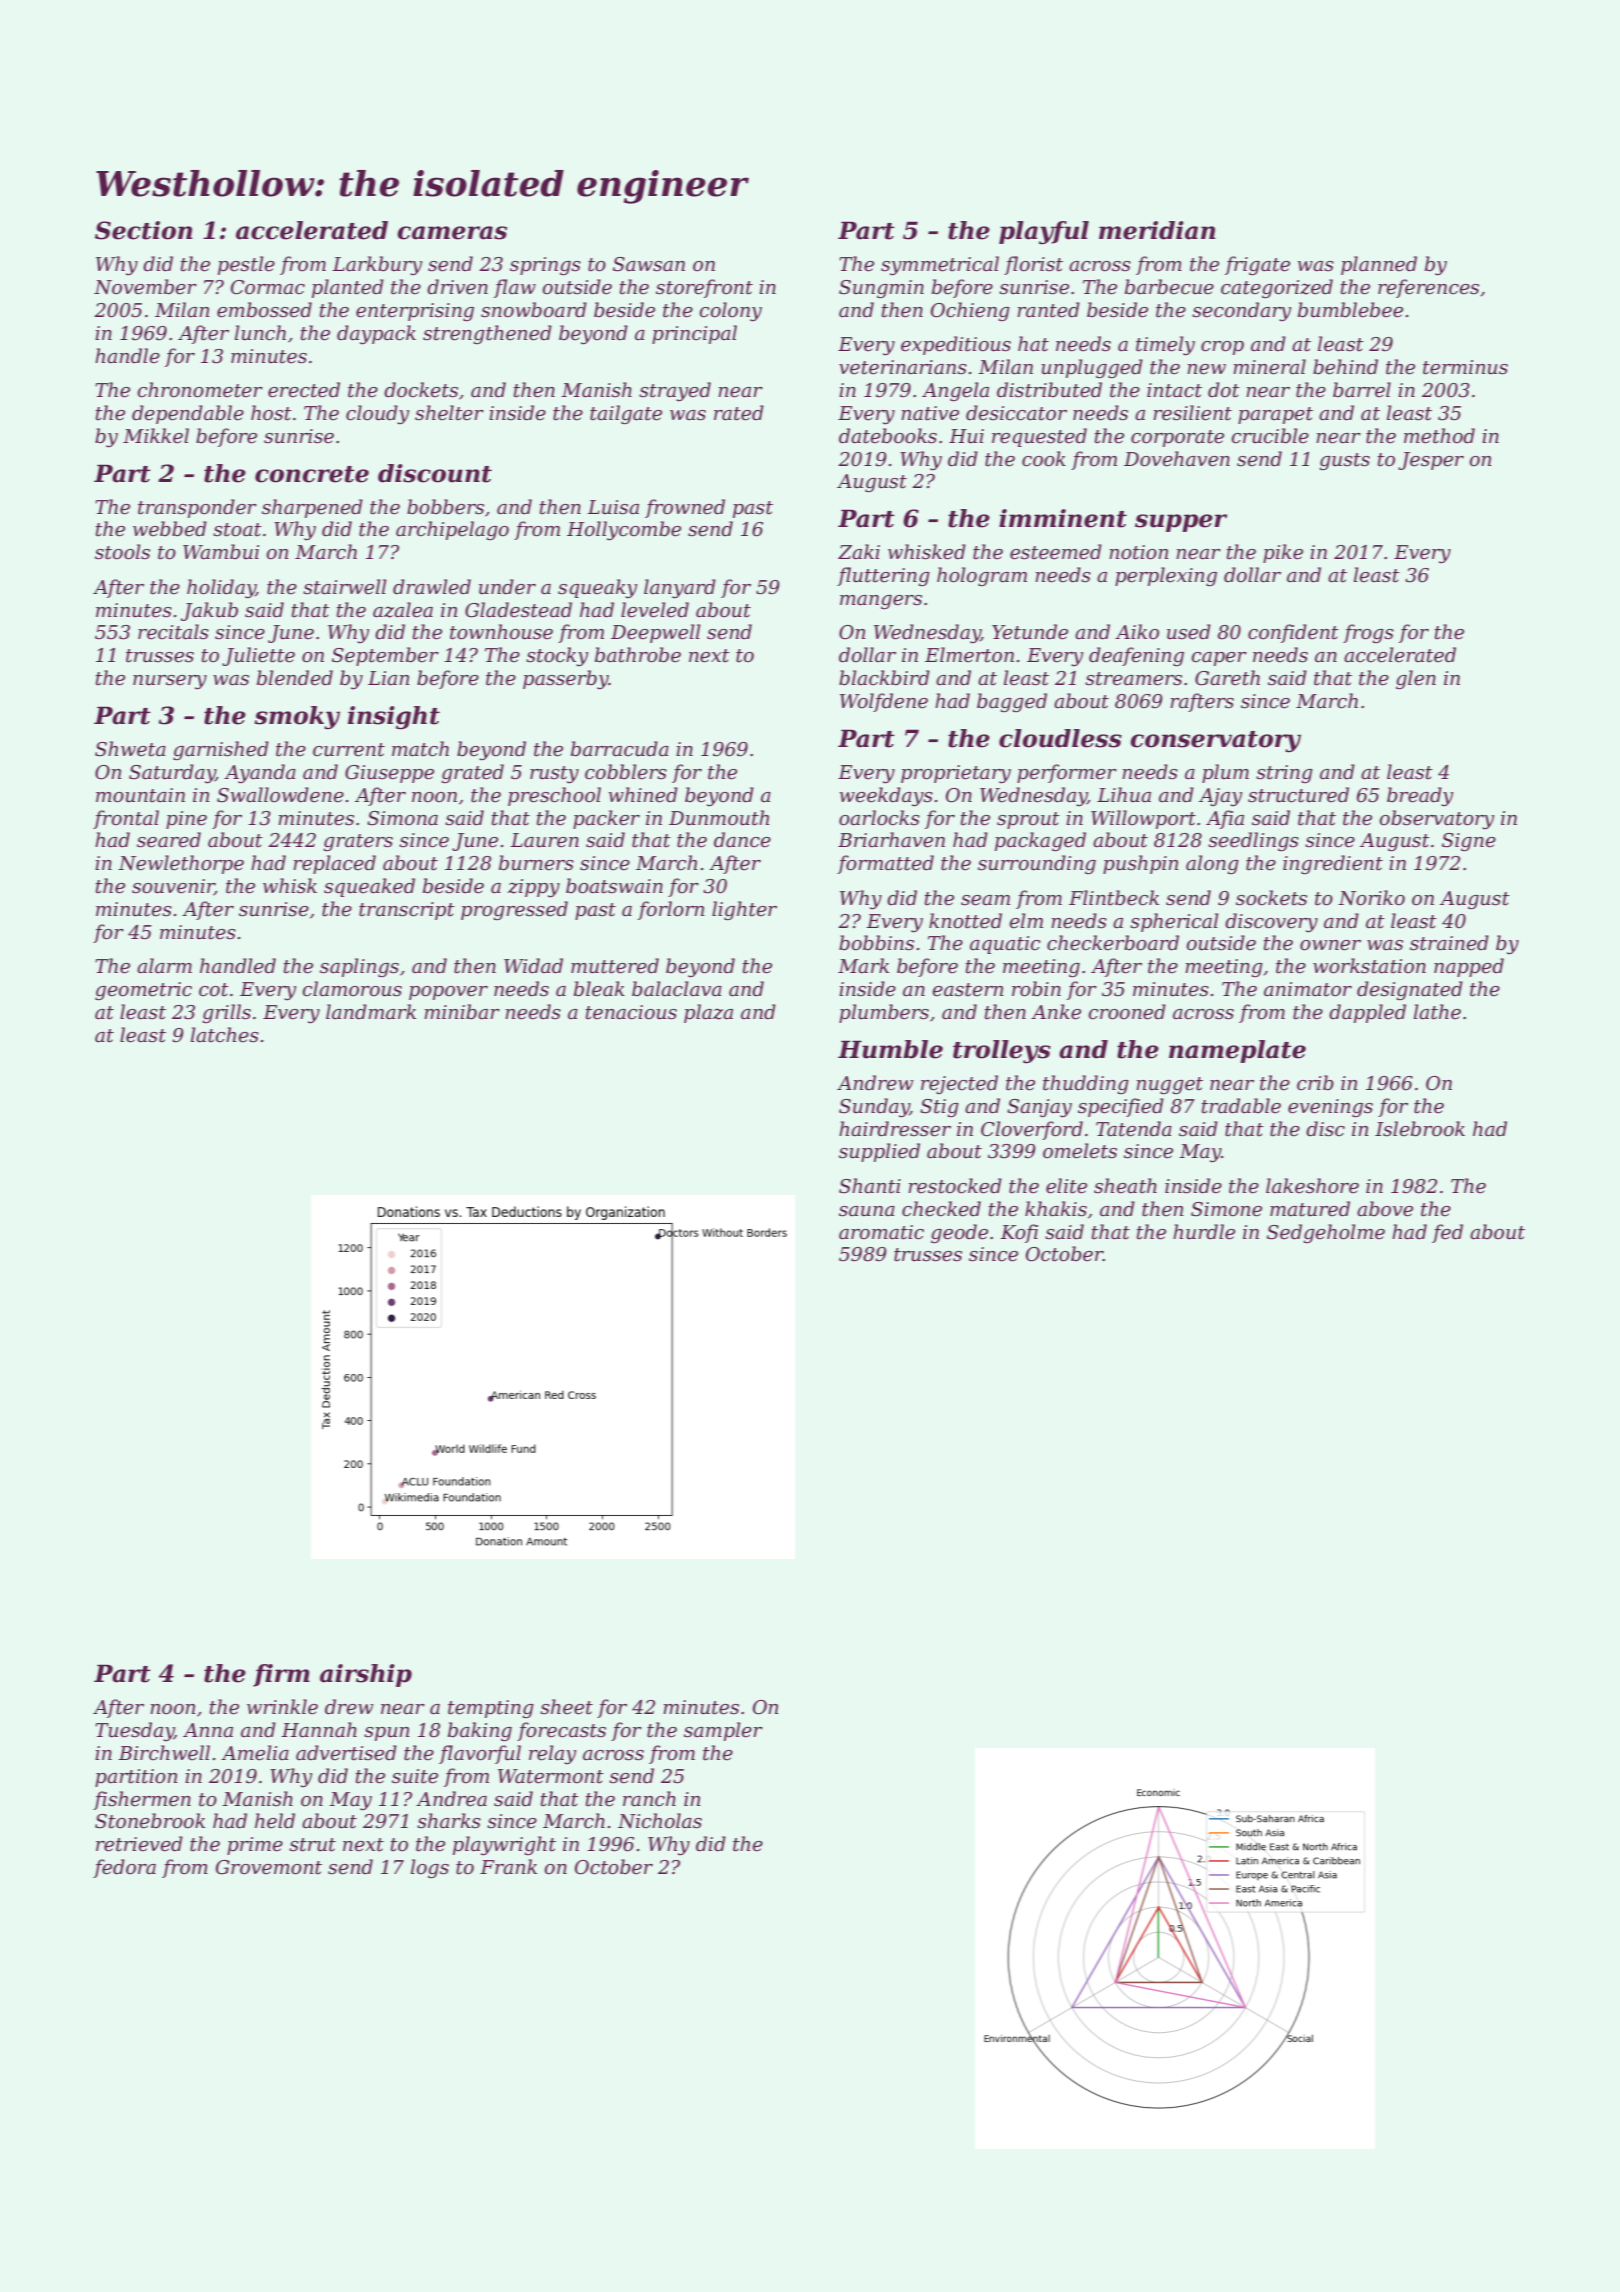  Describe the element at coordinates (124, 1868) in the page. I see `fedora` at that location.
